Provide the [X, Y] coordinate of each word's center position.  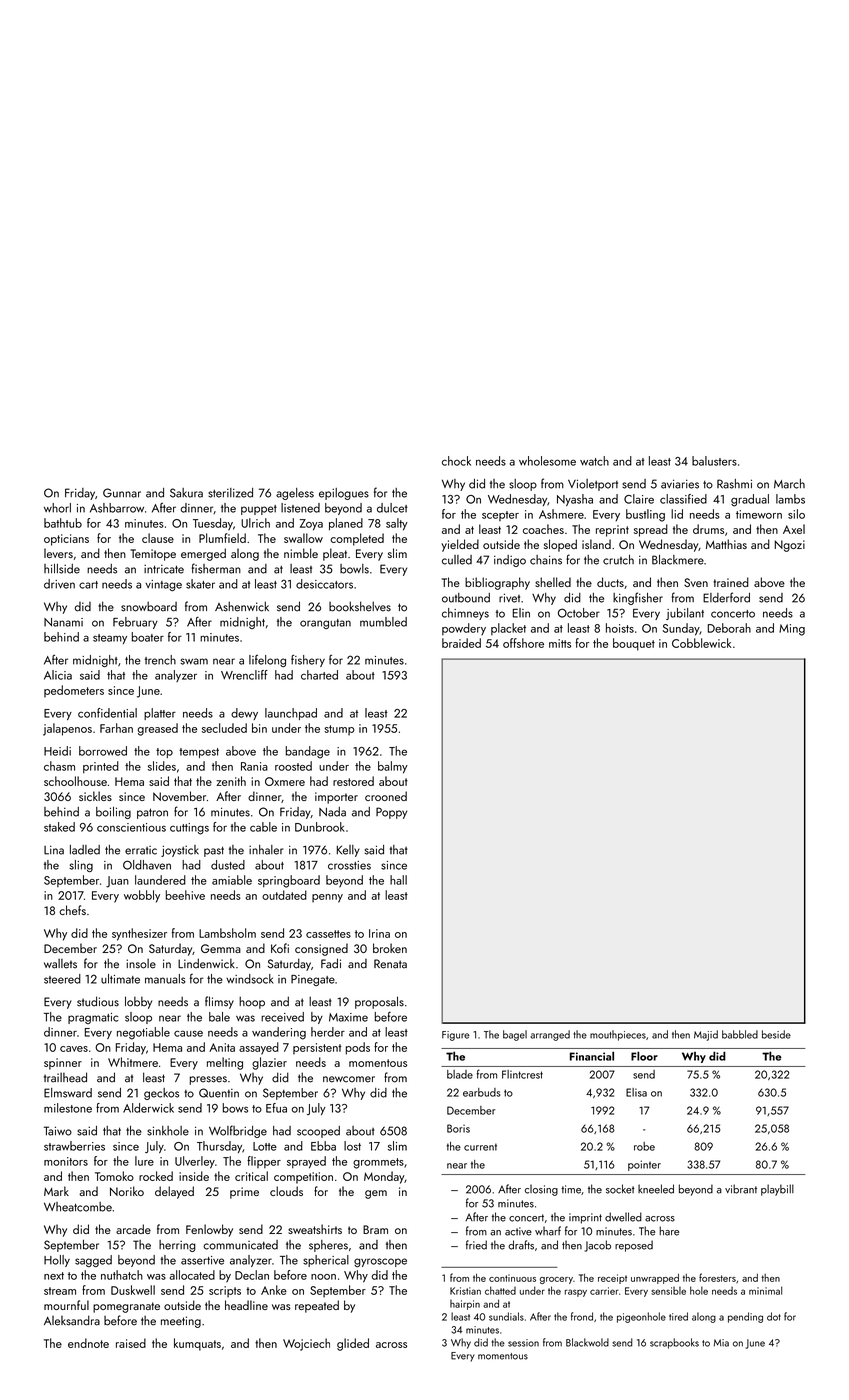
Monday [384, 1177]
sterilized [230, 493]
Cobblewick [701, 643]
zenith [231, 781]
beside [776, 1034]
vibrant [741, 1189]
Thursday [219, 1147]
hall [398, 880]
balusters [714, 461]
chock [456, 461]
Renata [390, 964]
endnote [88, 1343]
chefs [72, 910]
